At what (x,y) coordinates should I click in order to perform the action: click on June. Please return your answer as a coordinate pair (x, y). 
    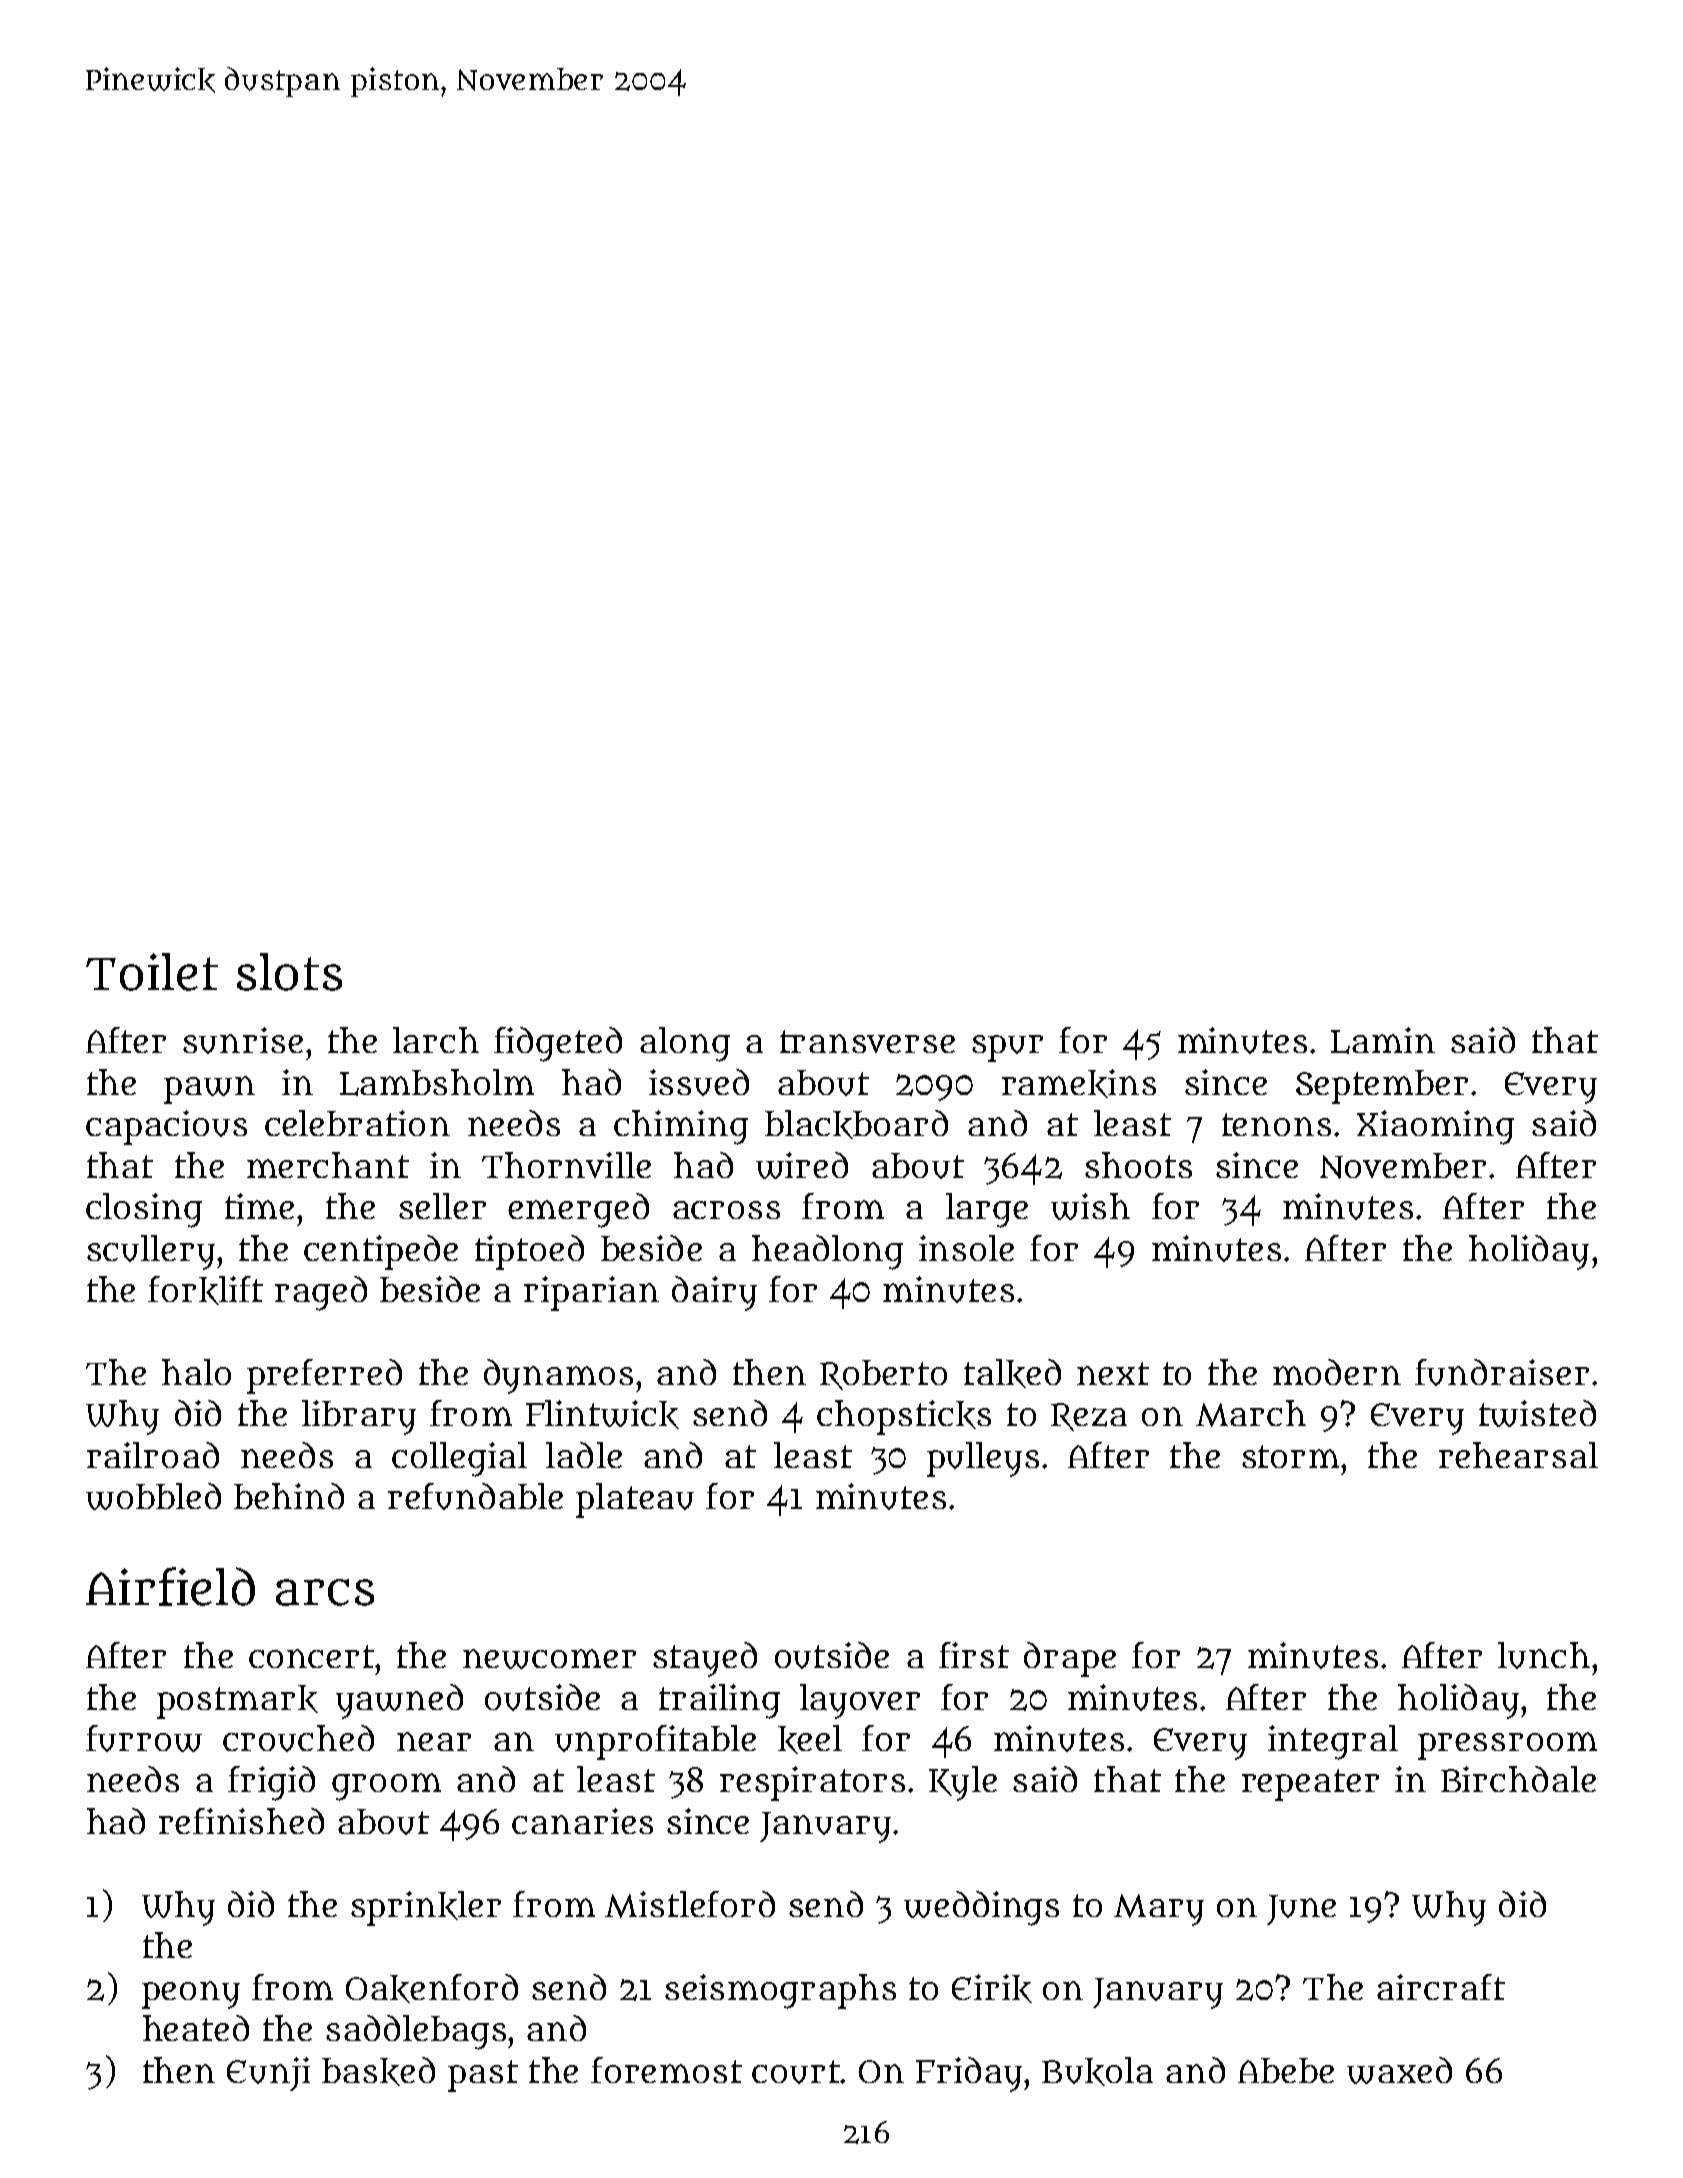
    Looking at the image, I should click on (1301, 1910).
